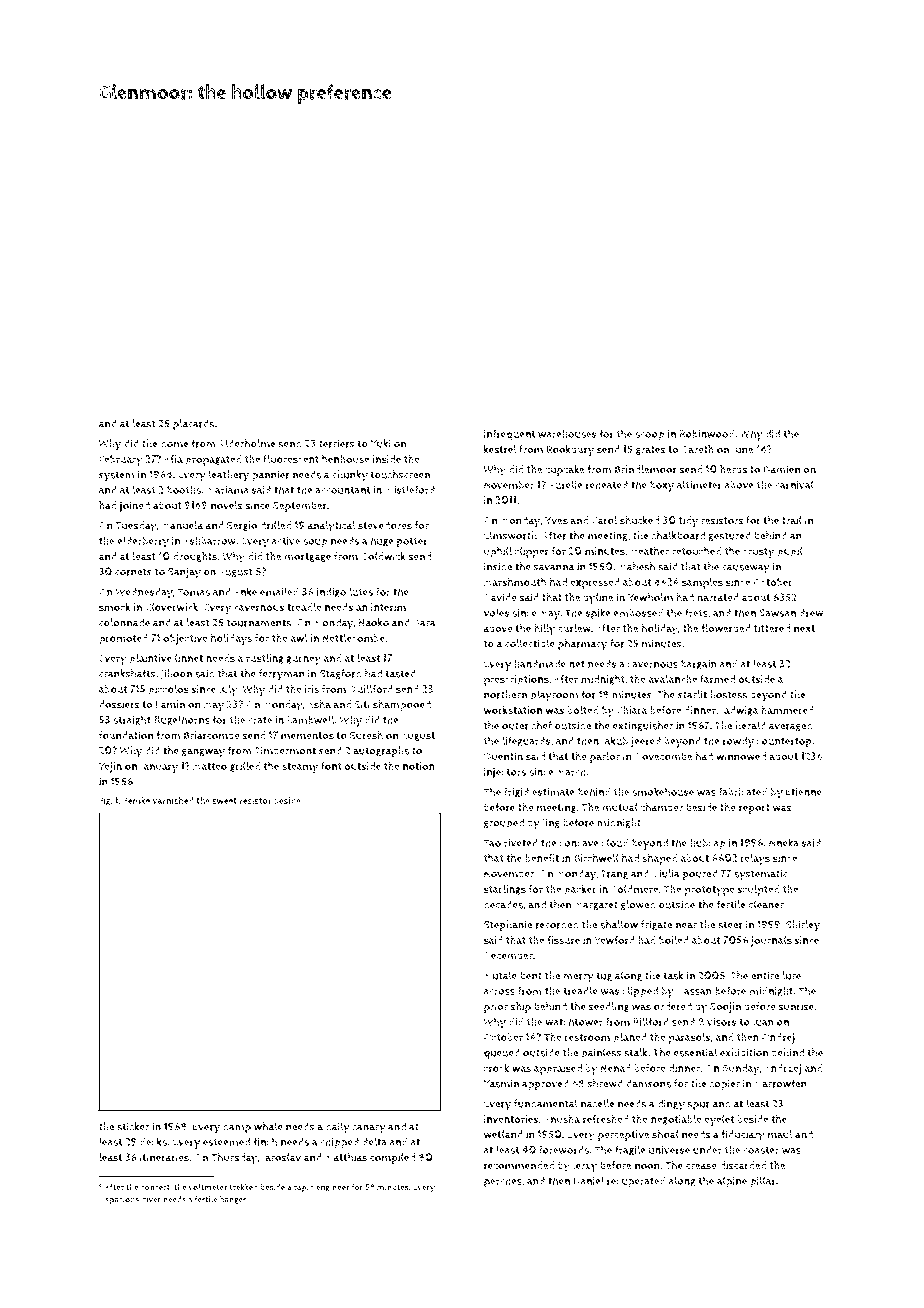  What do you see at coordinates (706, 434) in the screenshot?
I see `Robinwood` at bounding box center [706, 434].
